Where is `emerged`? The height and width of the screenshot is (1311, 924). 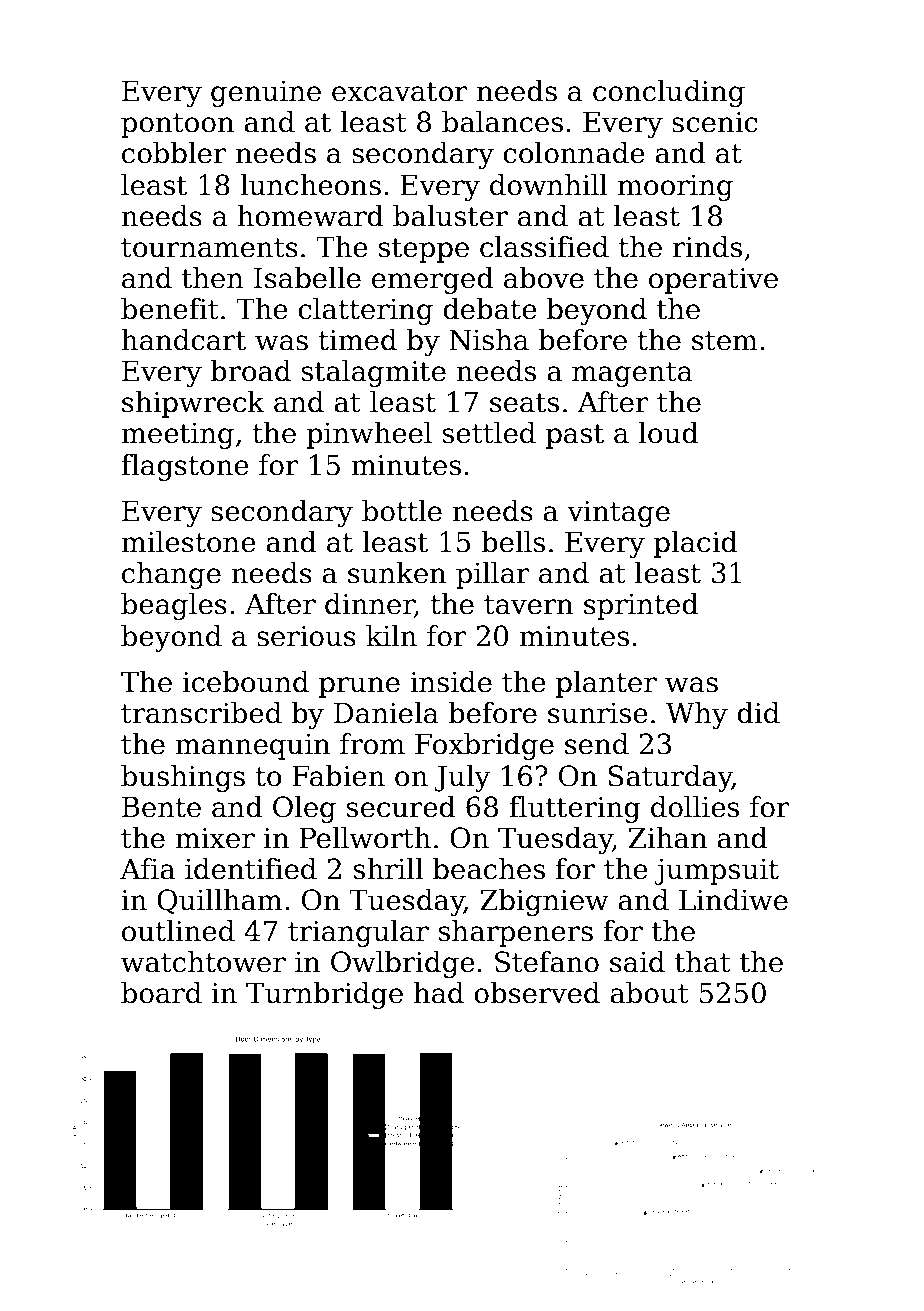 emerged is located at coordinates (432, 280).
